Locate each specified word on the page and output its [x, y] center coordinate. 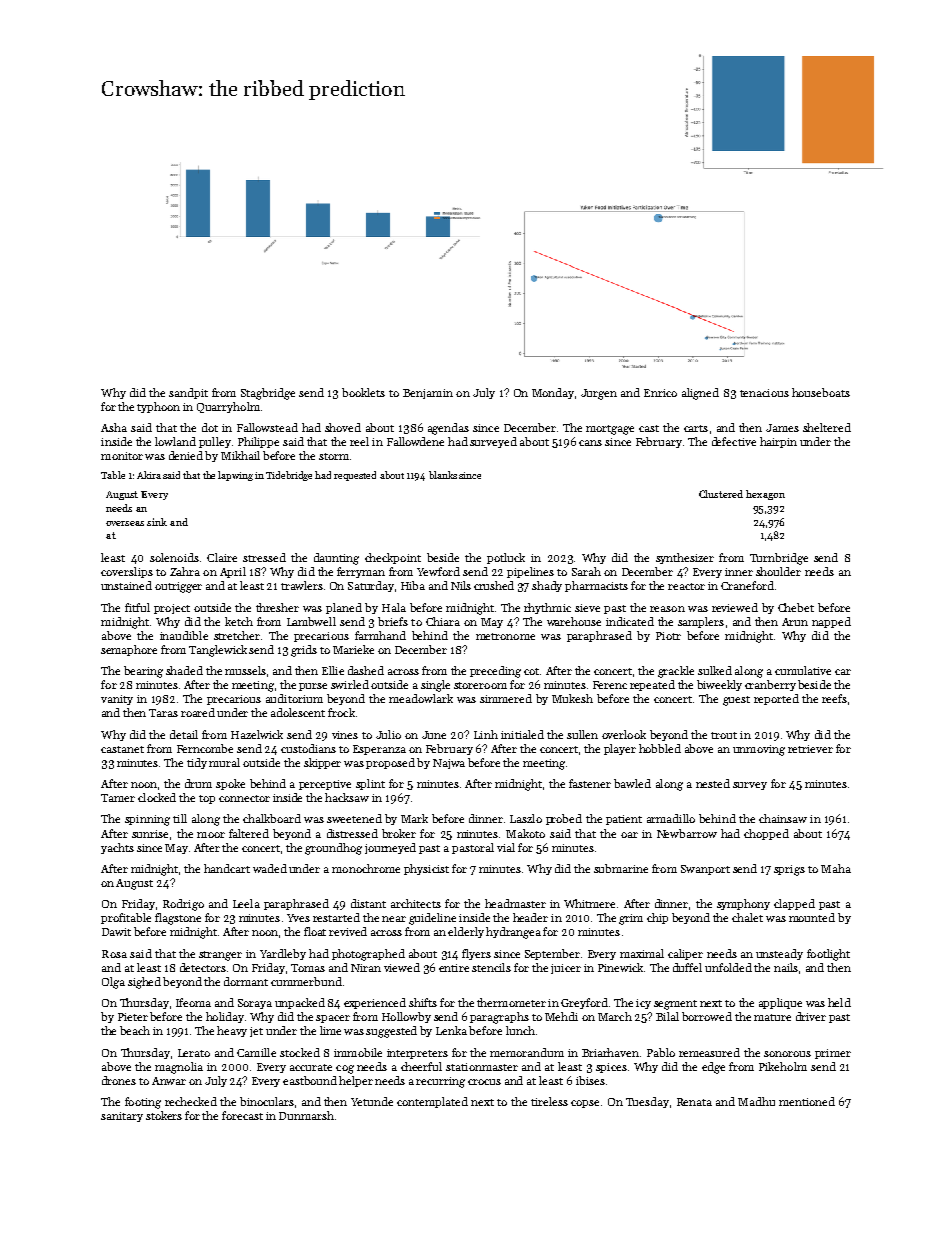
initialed [522, 734]
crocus [484, 1082]
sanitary [122, 1117]
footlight [828, 955]
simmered [506, 698]
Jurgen [599, 394]
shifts [423, 1002]
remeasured [709, 1052]
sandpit [188, 393]
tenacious [764, 393]
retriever [810, 749]
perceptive [325, 785]
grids [304, 651]
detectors [203, 967]
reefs [834, 698]
